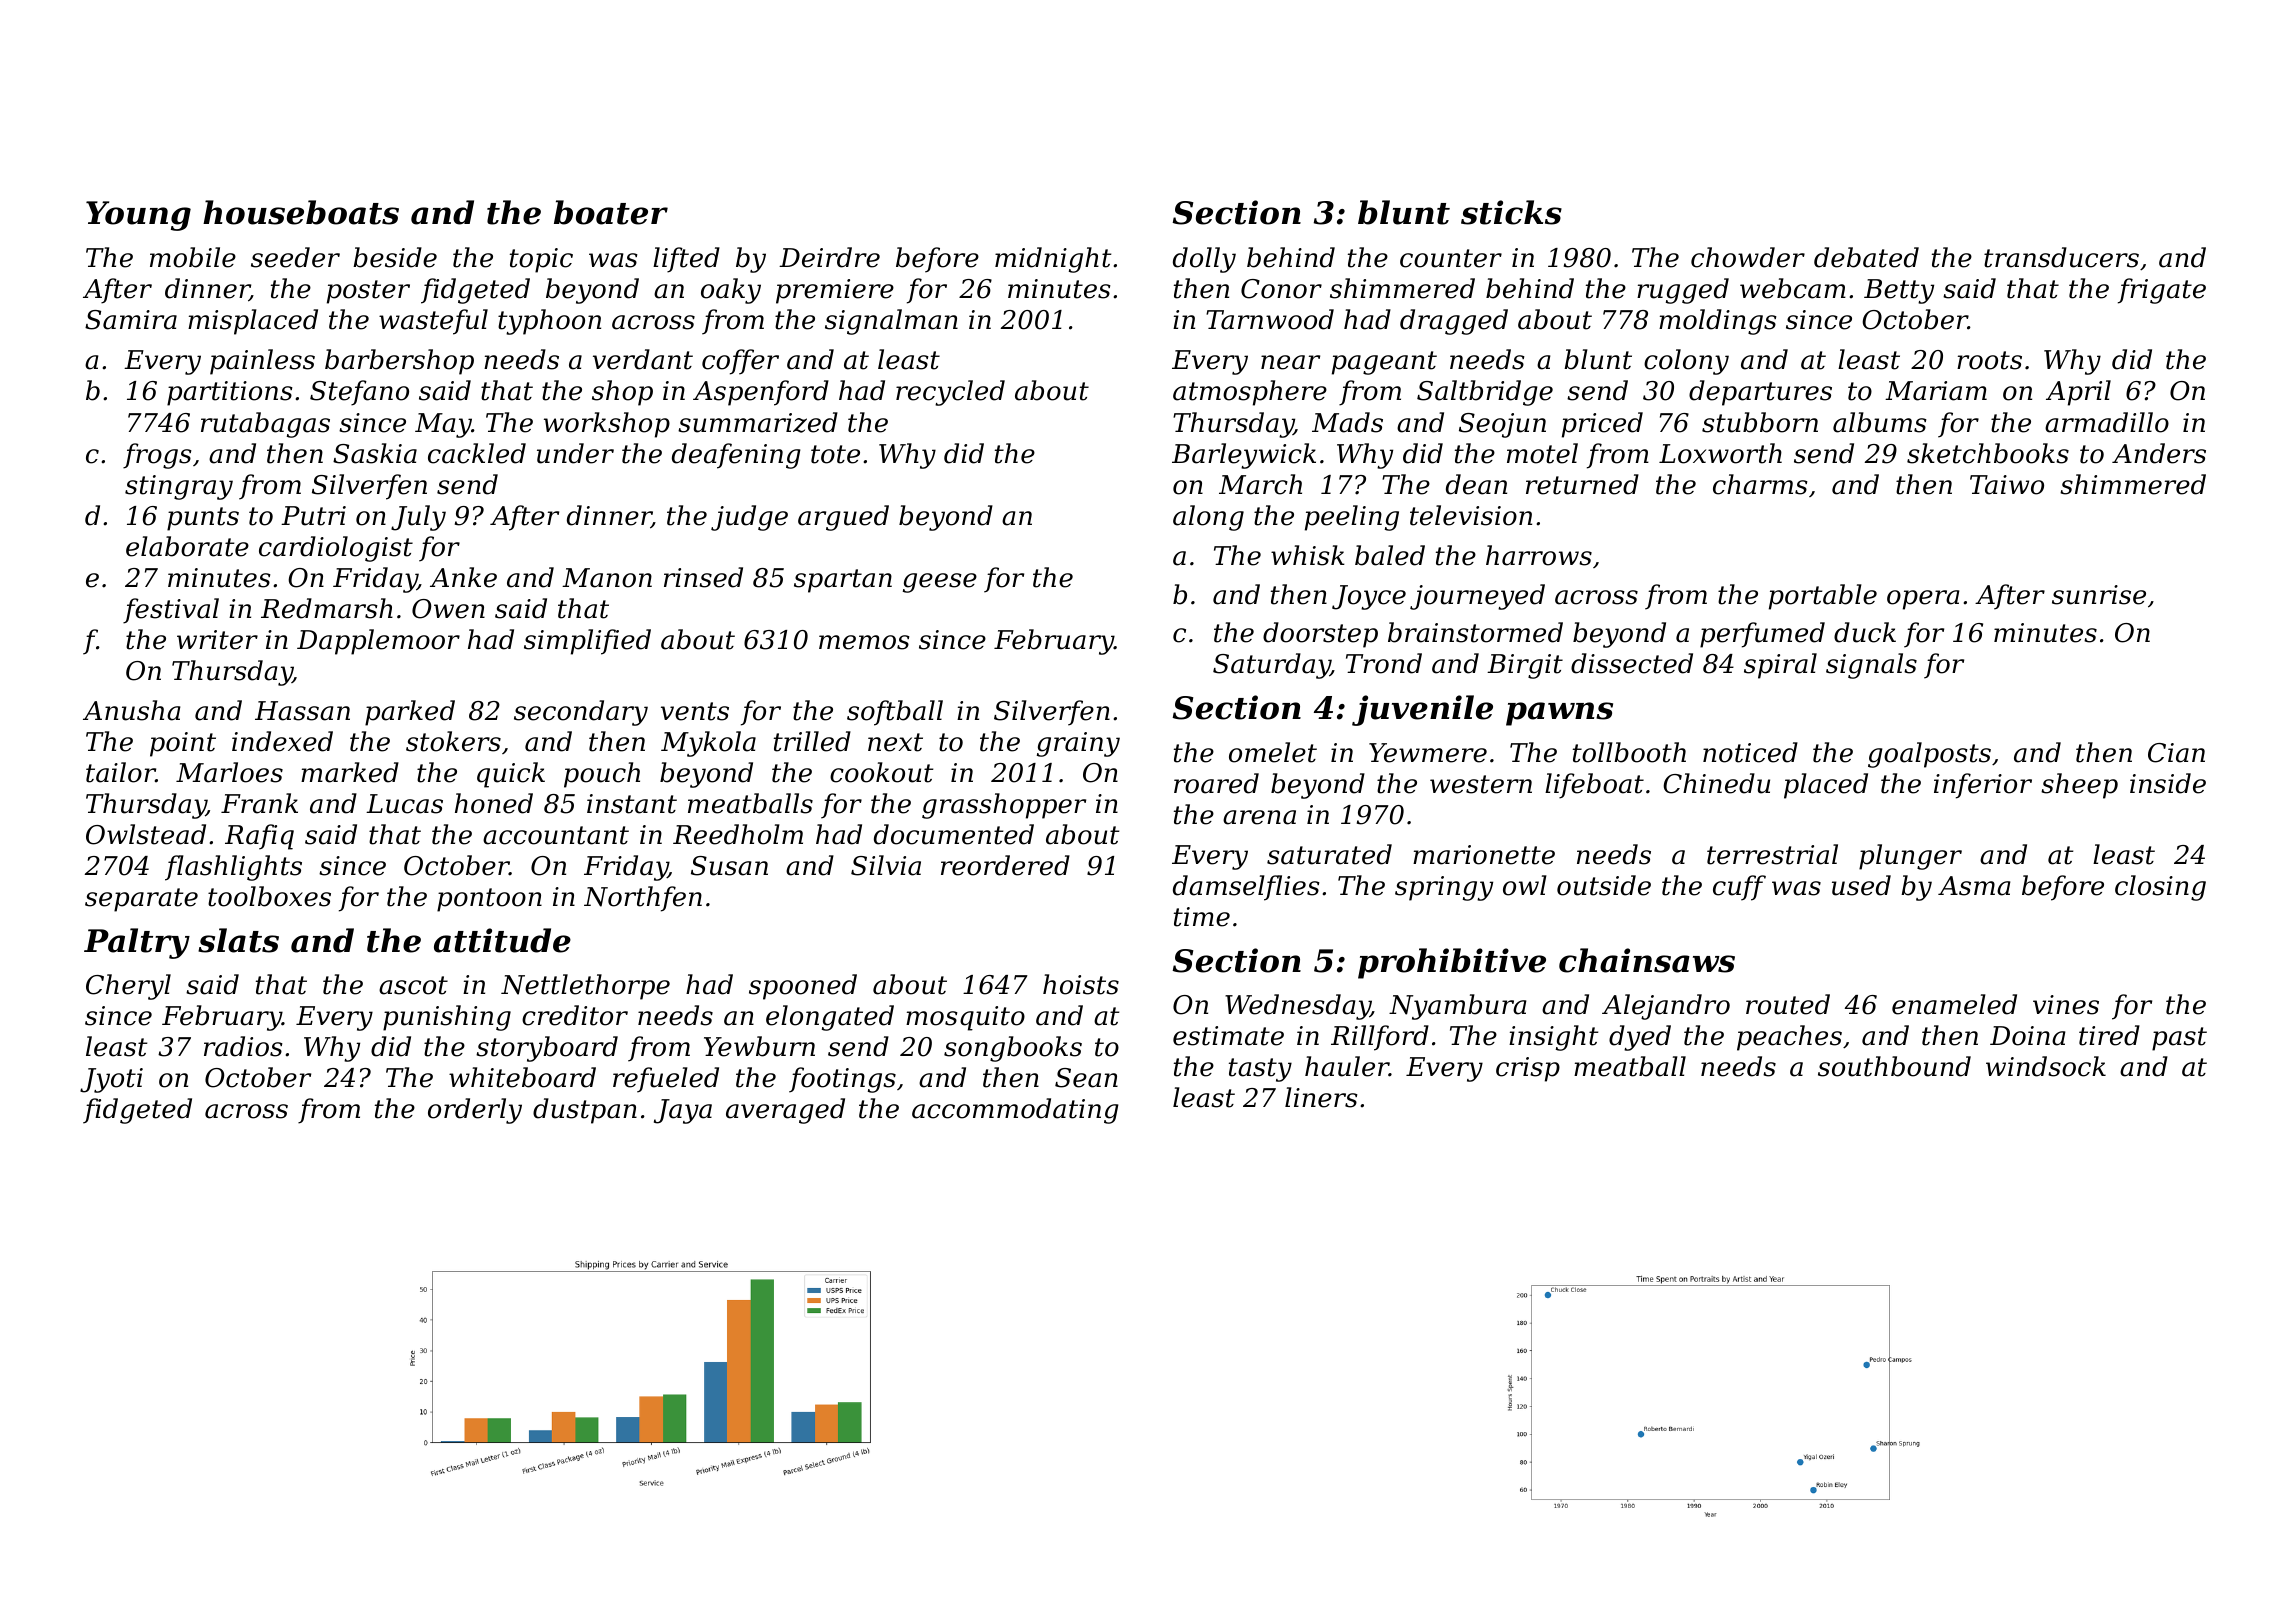 The image size is (2292, 1620). I want to click on orderly, so click(475, 1111).
